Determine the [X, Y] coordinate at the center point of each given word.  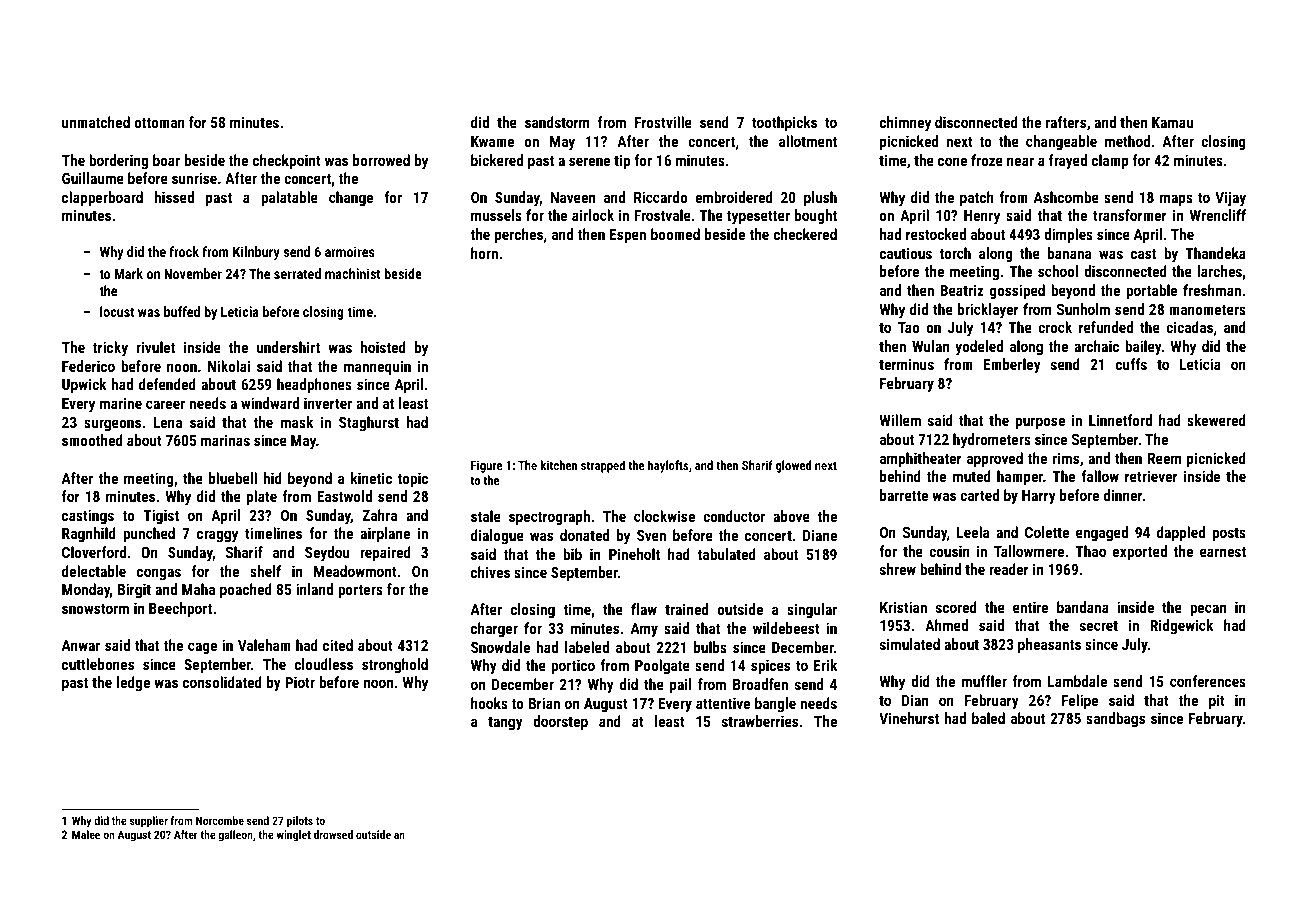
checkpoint [287, 161]
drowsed [333, 834]
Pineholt [634, 554]
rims [1066, 458]
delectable [94, 571]
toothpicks [784, 123]
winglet [294, 836]
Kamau [1172, 122]
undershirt [288, 347]
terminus [906, 364]
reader [1009, 569]
